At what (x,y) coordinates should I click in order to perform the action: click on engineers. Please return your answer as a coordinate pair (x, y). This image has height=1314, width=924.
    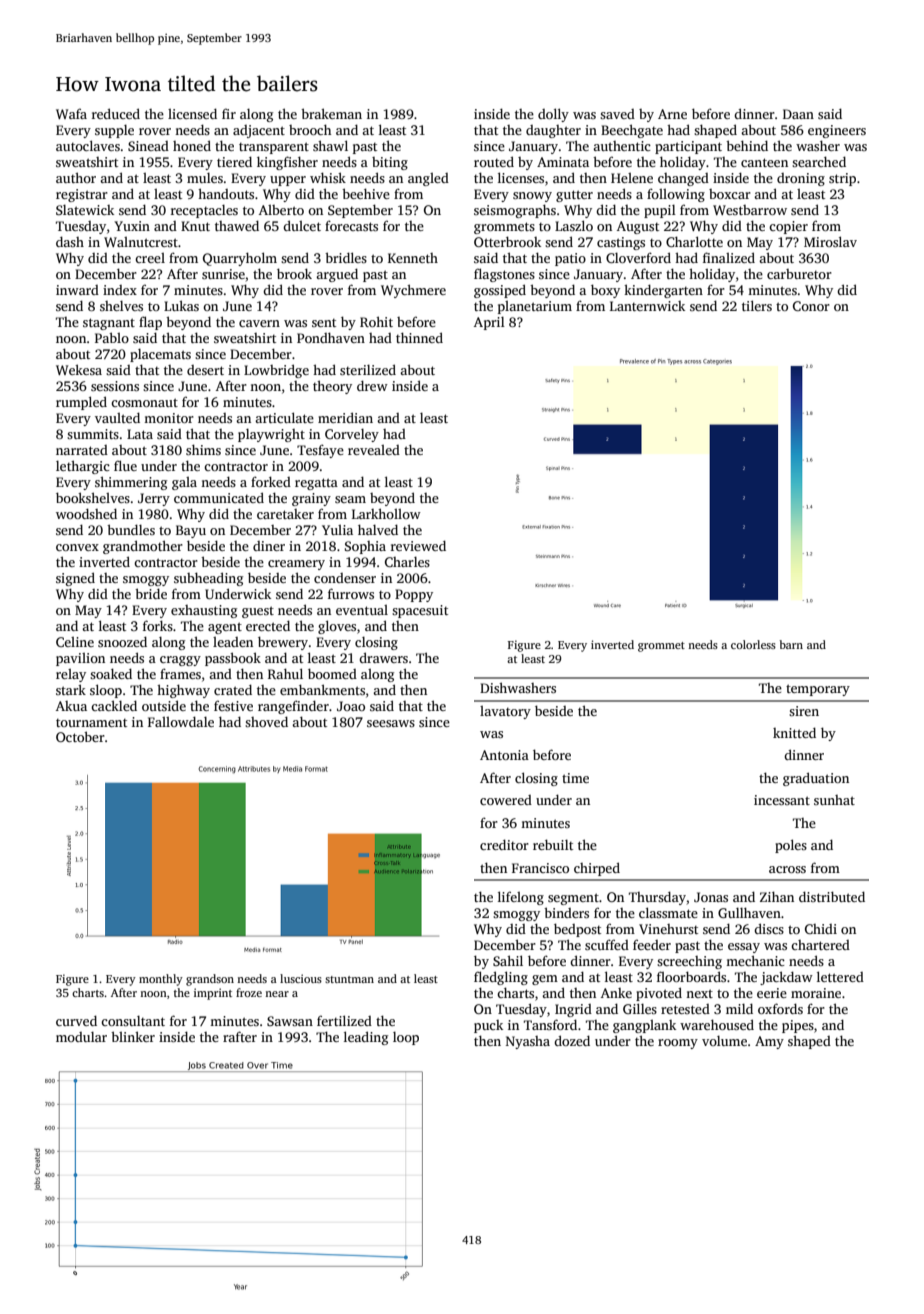
    Looking at the image, I should click on (837, 131).
